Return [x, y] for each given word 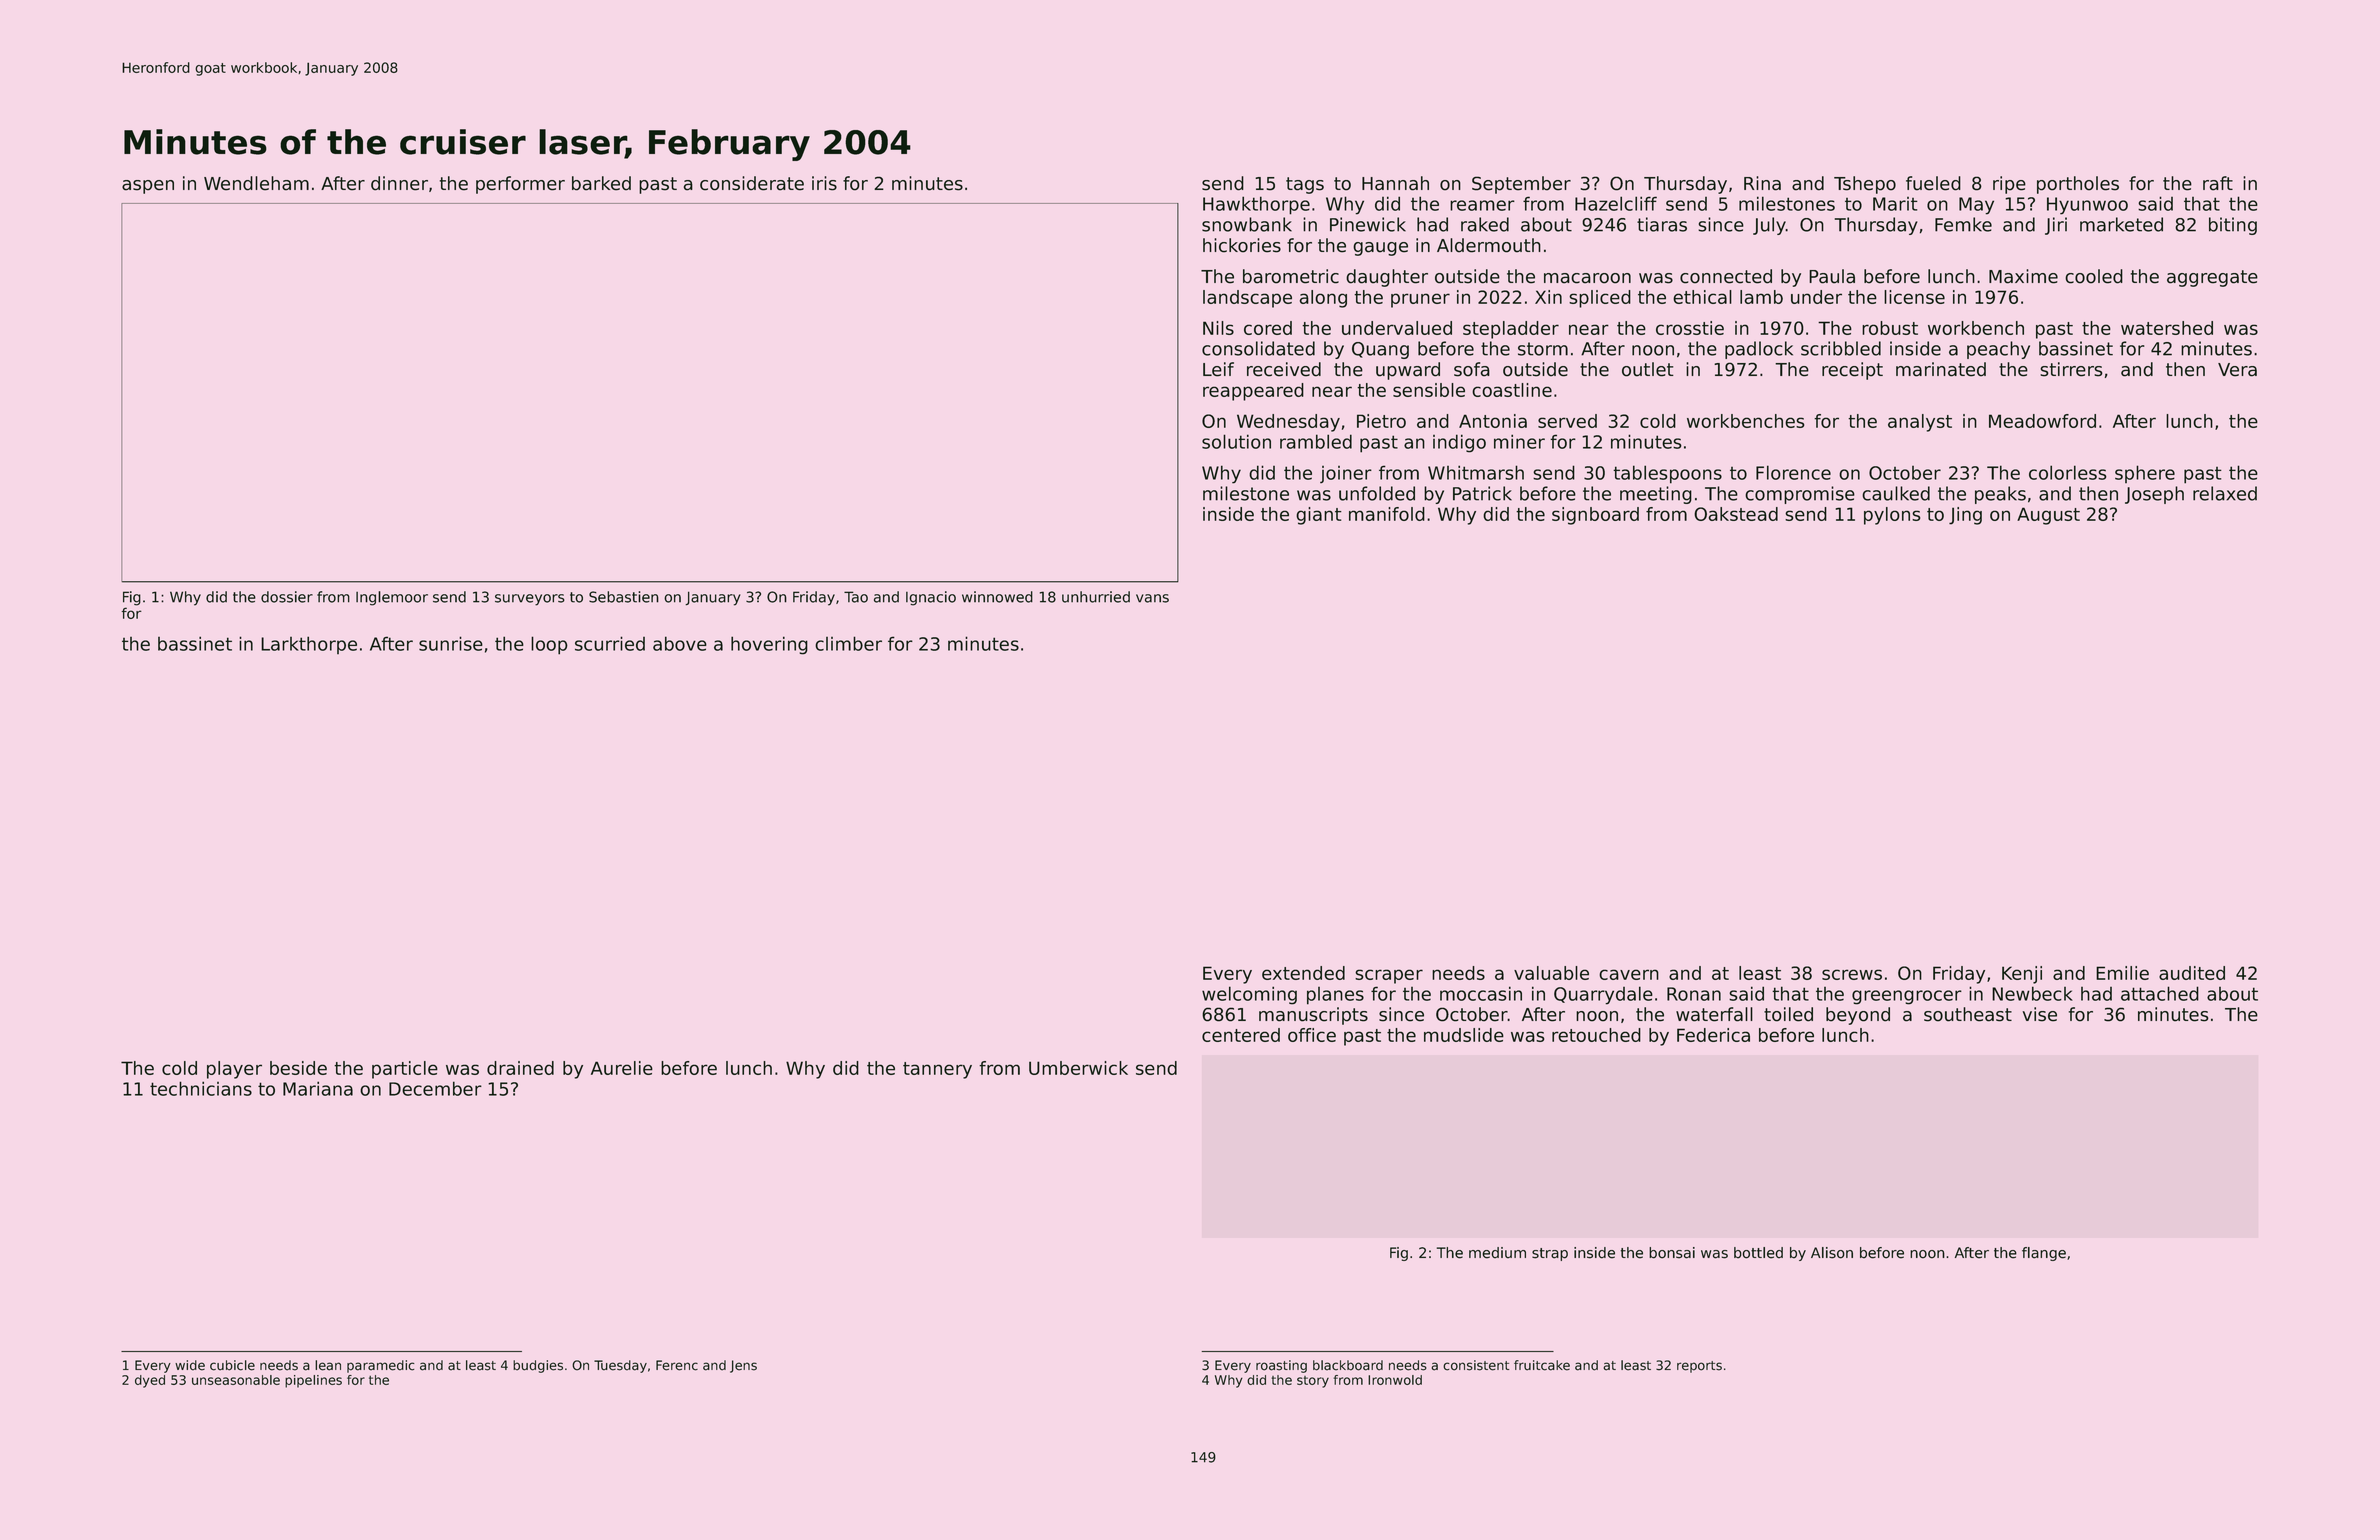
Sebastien [624, 597]
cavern [1629, 974]
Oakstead [1736, 514]
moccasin [1481, 993]
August [2048, 516]
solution [1236, 441]
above [680, 643]
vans [1152, 598]
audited [2192, 973]
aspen [148, 187]
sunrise [451, 643]
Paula [1832, 276]
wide [190, 1365]
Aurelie [622, 1068]
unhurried [1096, 597]
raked [1485, 224]
